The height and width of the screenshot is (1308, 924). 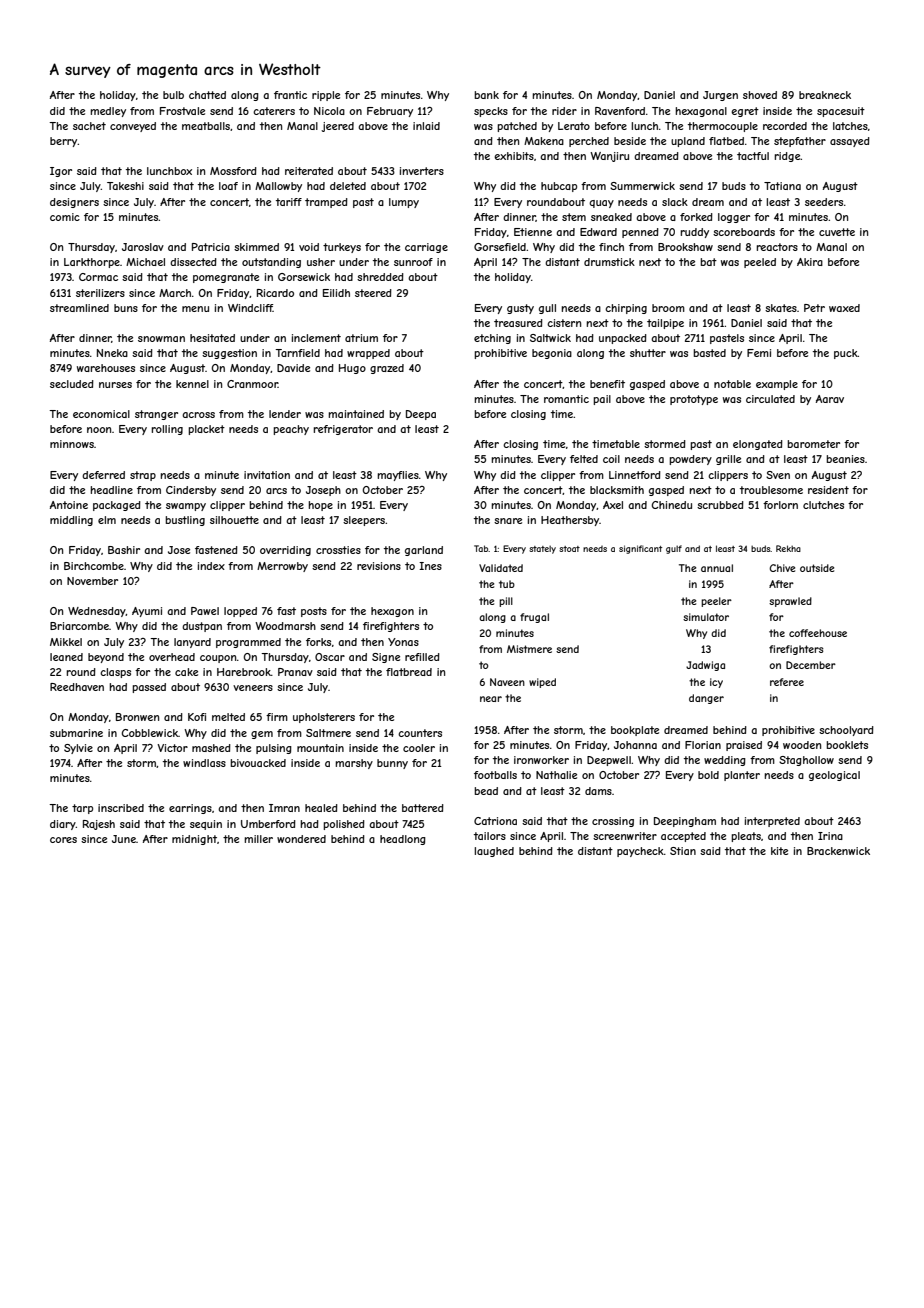 I want to click on grazed, so click(x=387, y=369).
